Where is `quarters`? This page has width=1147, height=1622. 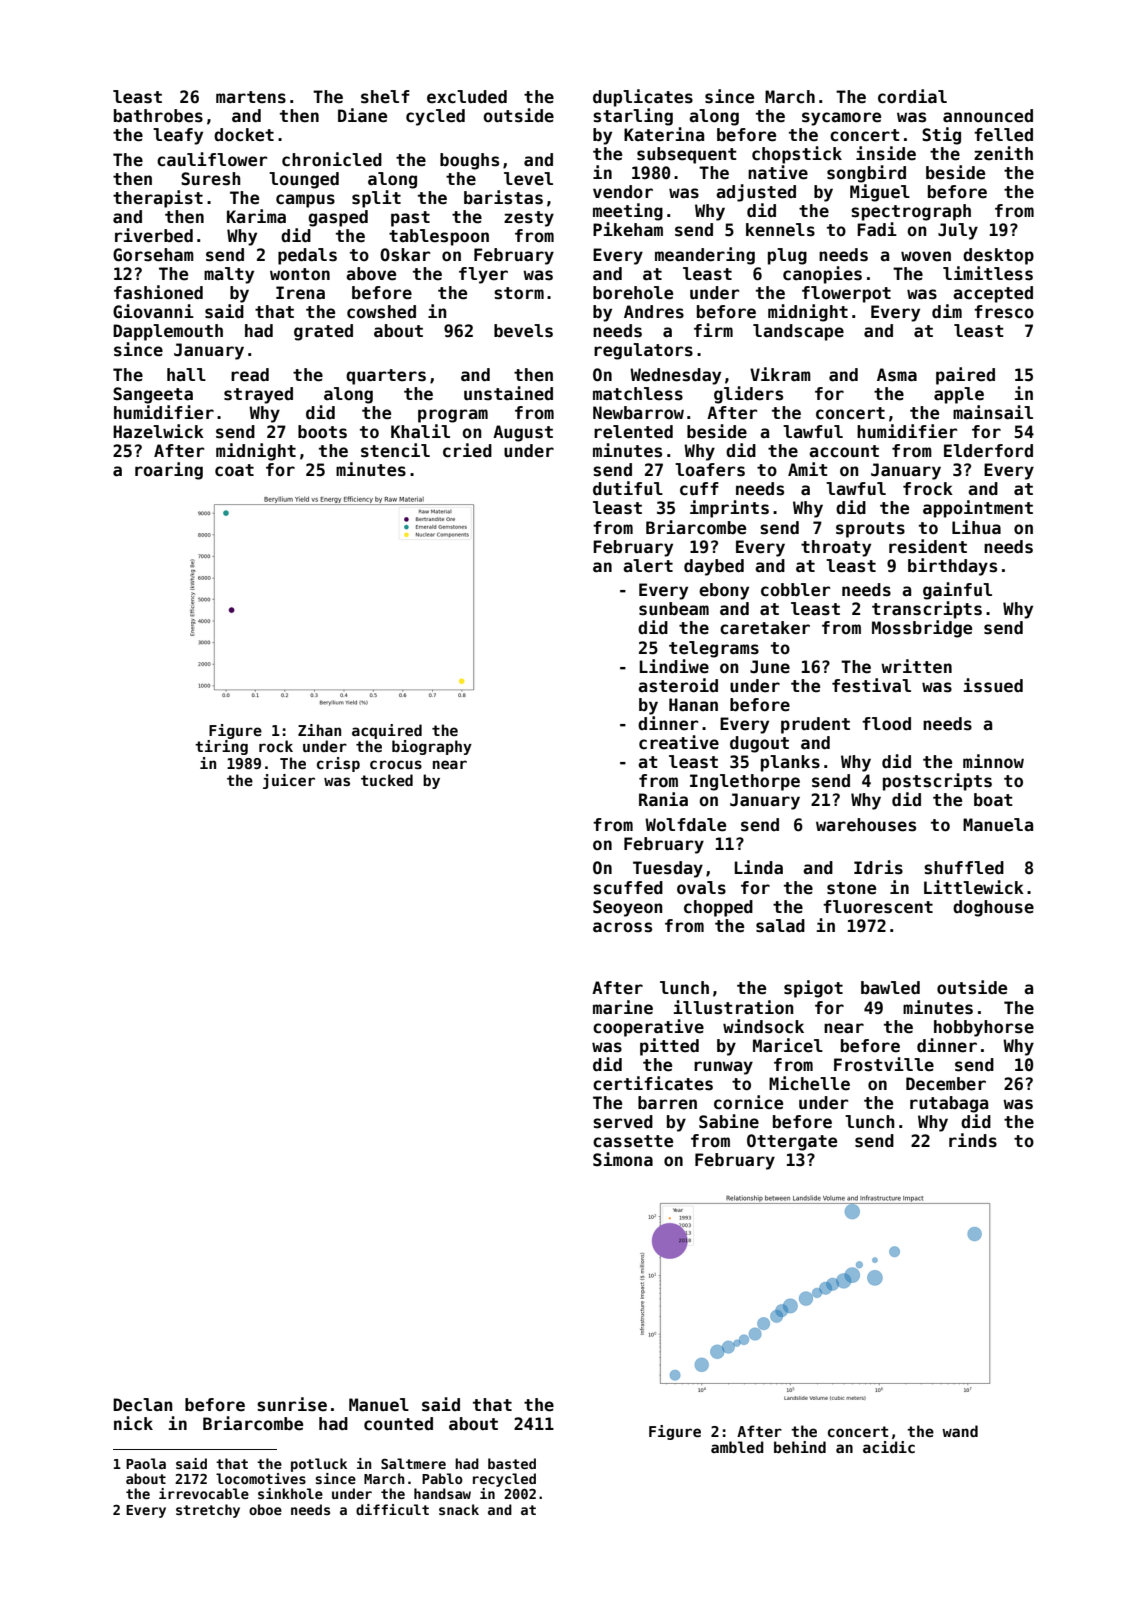 quarters is located at coordinates (386, 377).
